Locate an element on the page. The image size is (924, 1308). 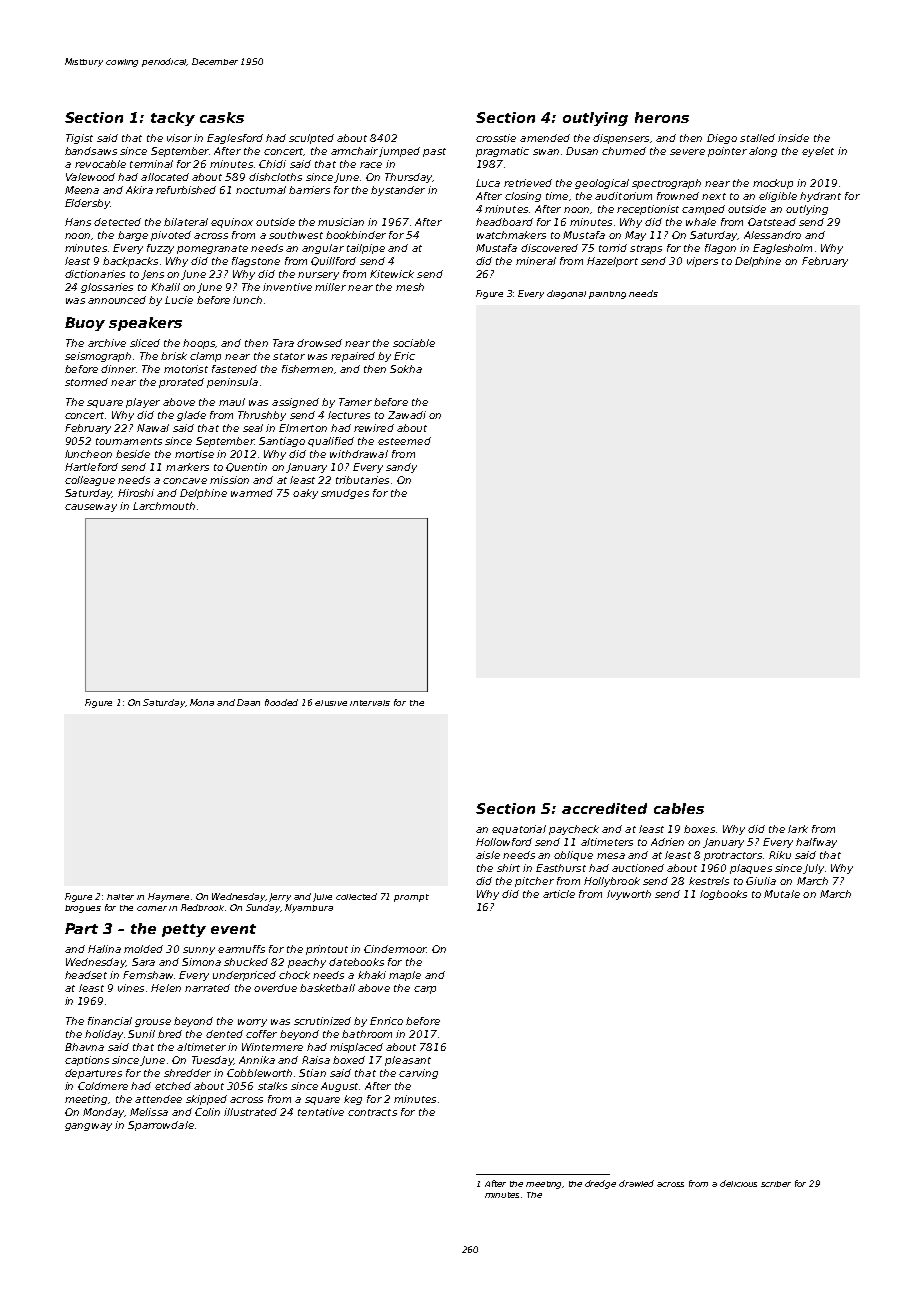
Buoy is located at coordinates (85, 324).
